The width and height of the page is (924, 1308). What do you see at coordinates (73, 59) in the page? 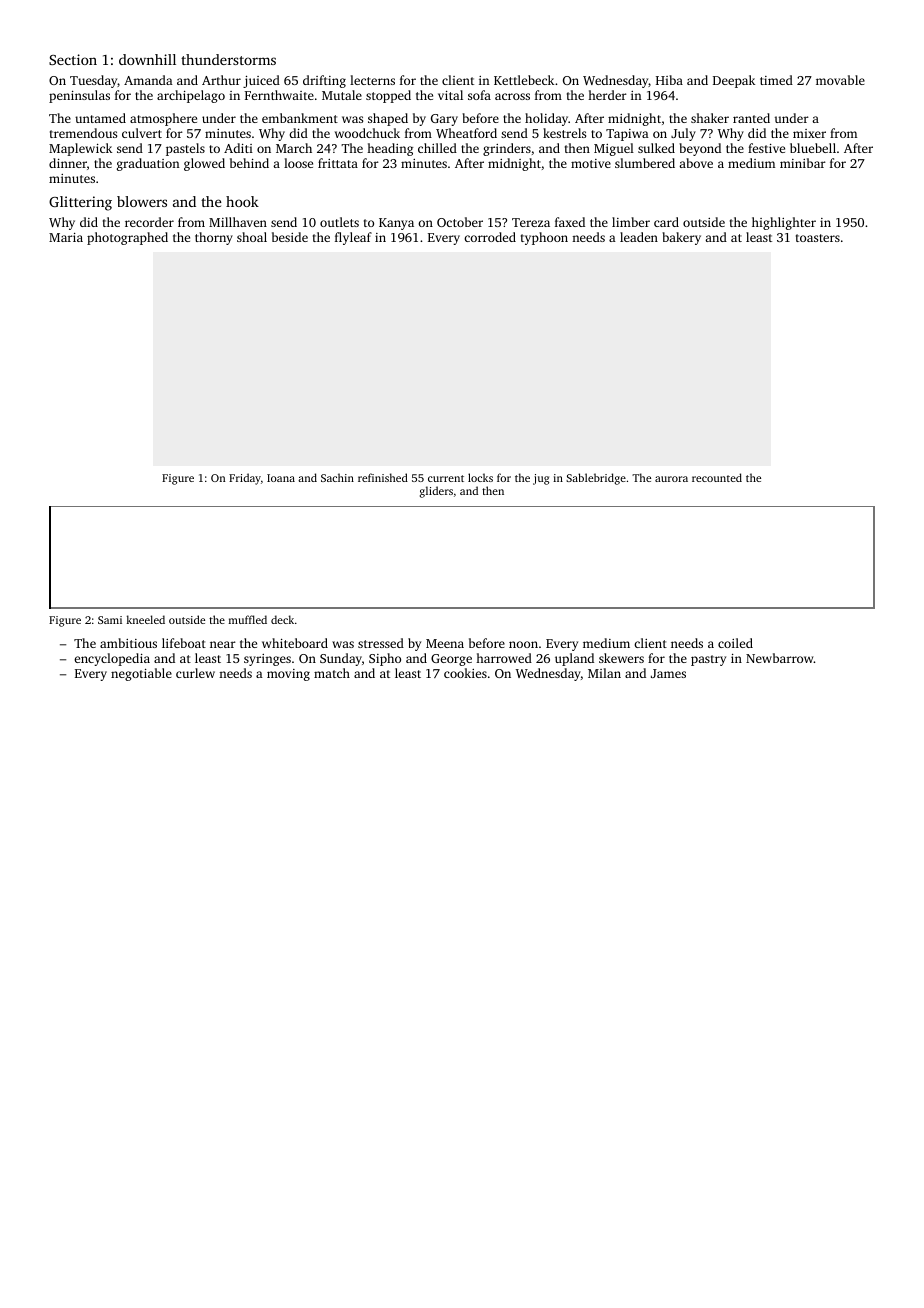
I see `Section` at bounding box center [73, 59].
